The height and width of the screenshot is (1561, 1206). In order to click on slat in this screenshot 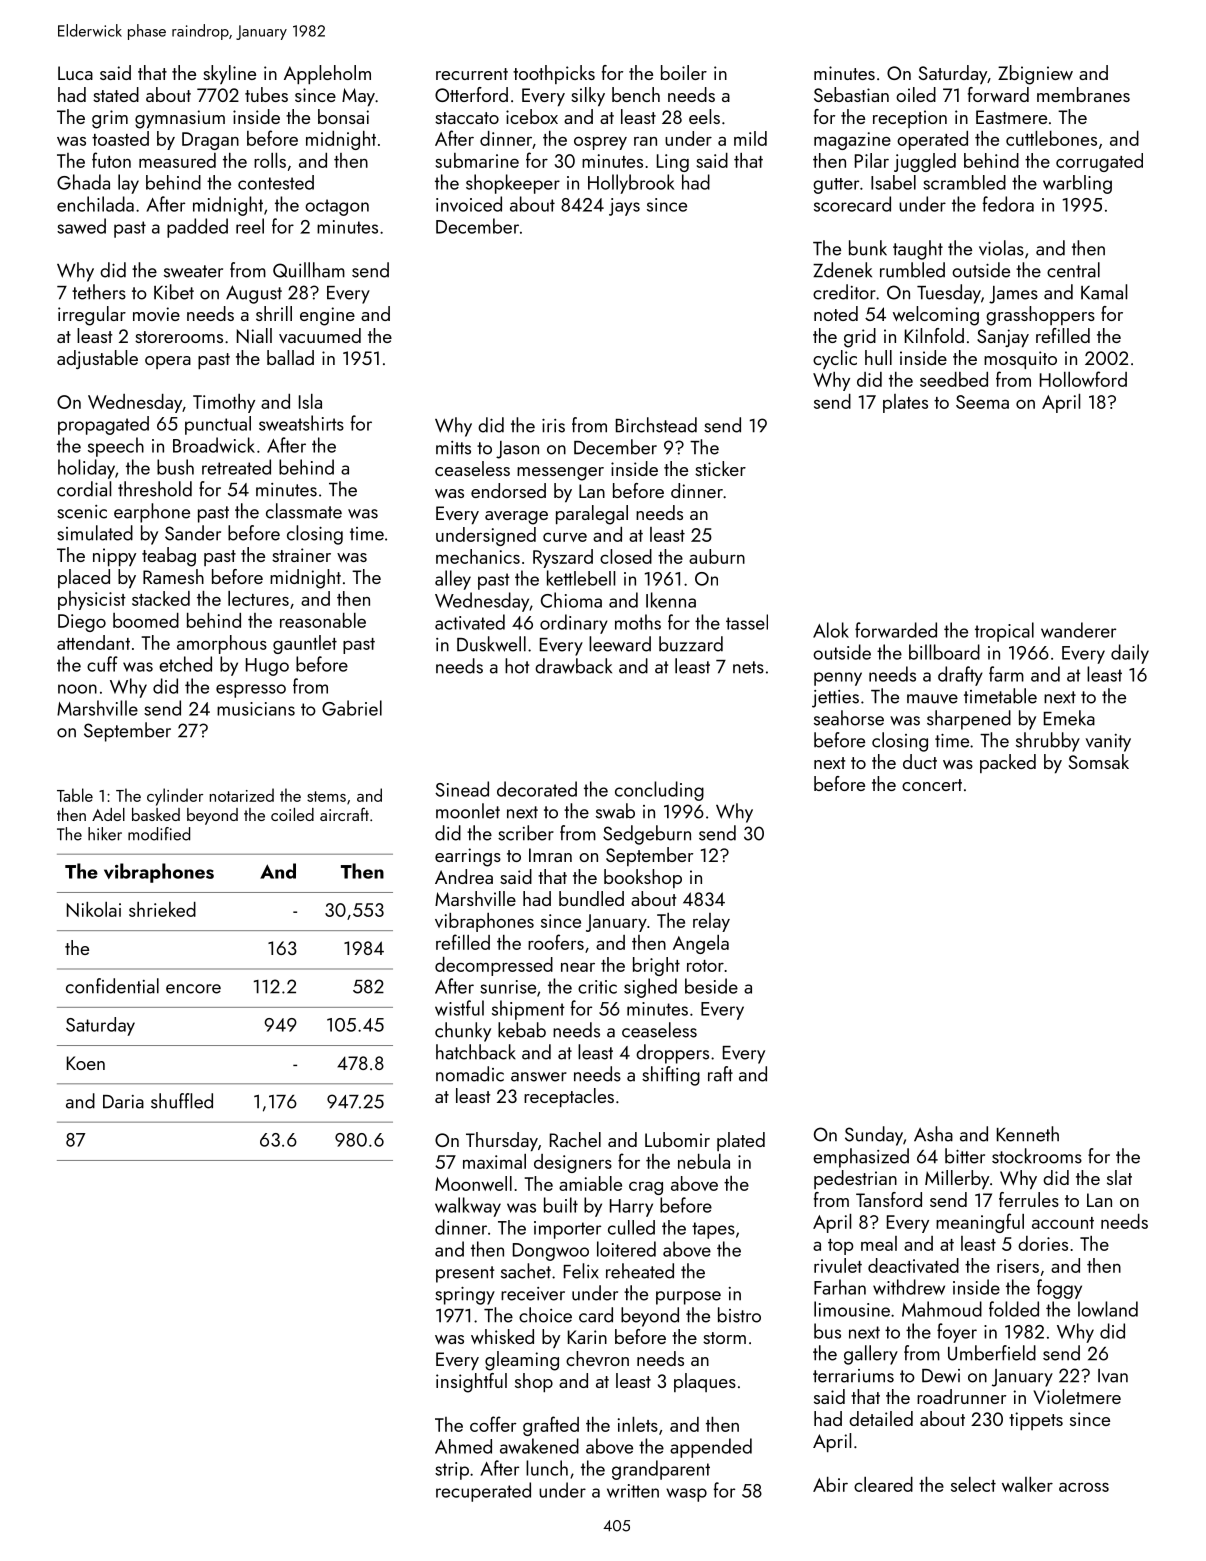, I will do `click(1119, 1177)`.
